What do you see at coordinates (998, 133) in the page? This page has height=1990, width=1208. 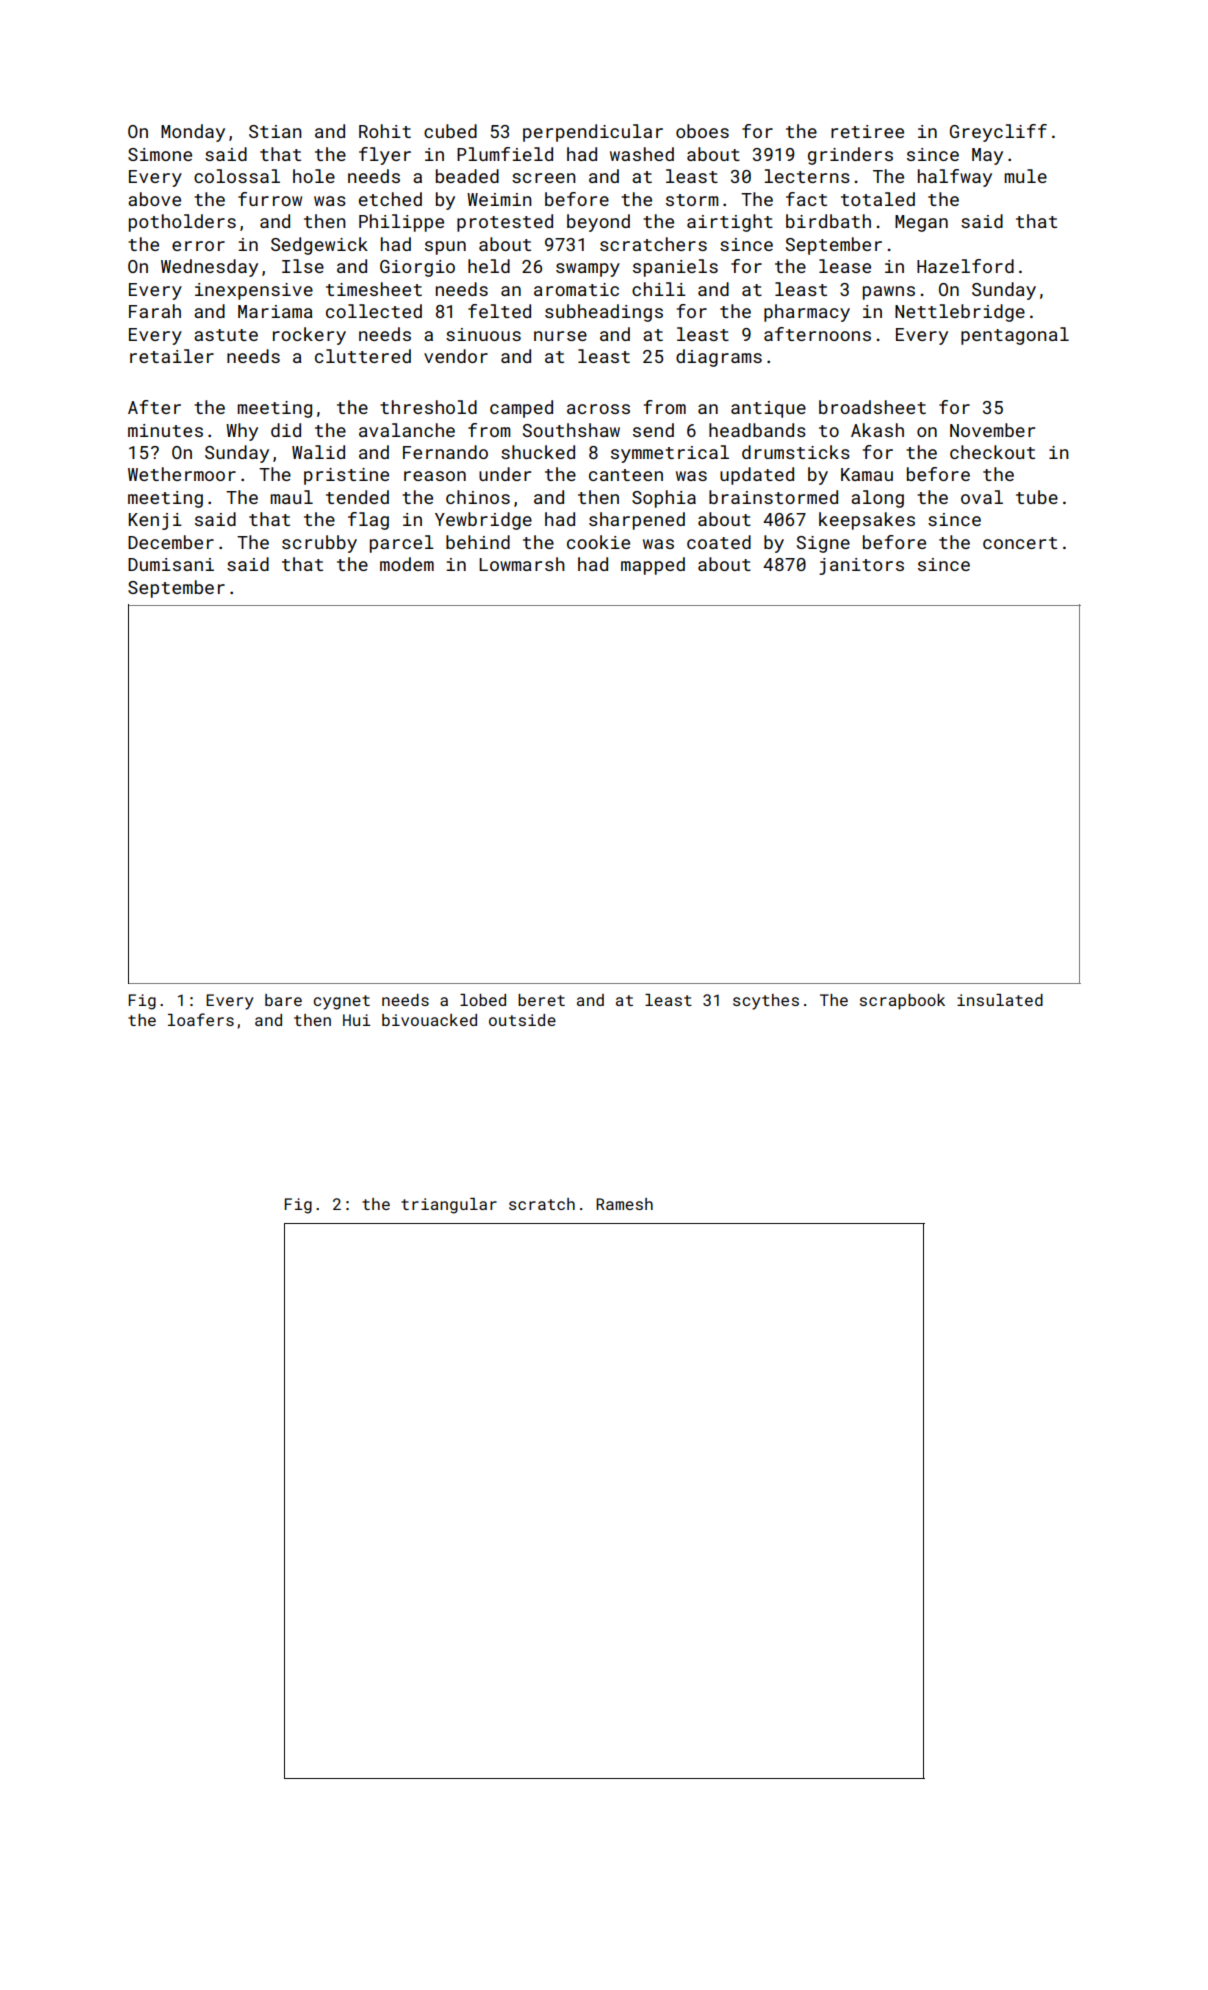 I see `Greycliff` at bounding box center [998, 133].
